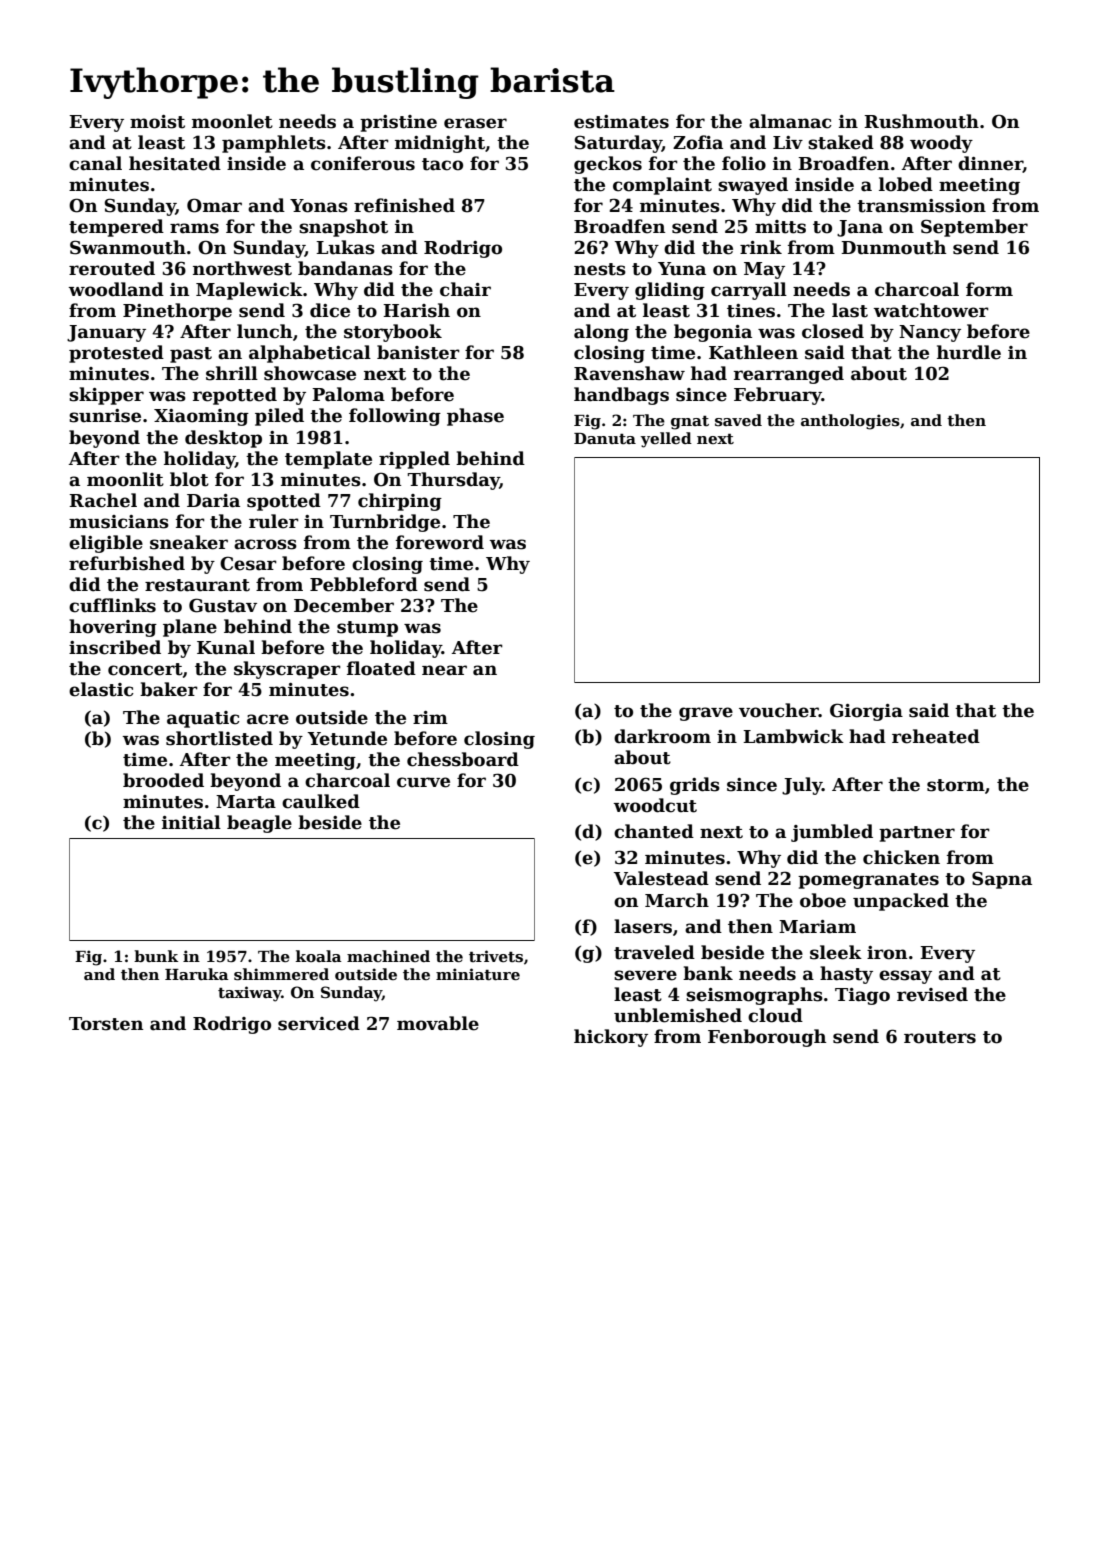  I want to click on miniature, so click(478, 974).
